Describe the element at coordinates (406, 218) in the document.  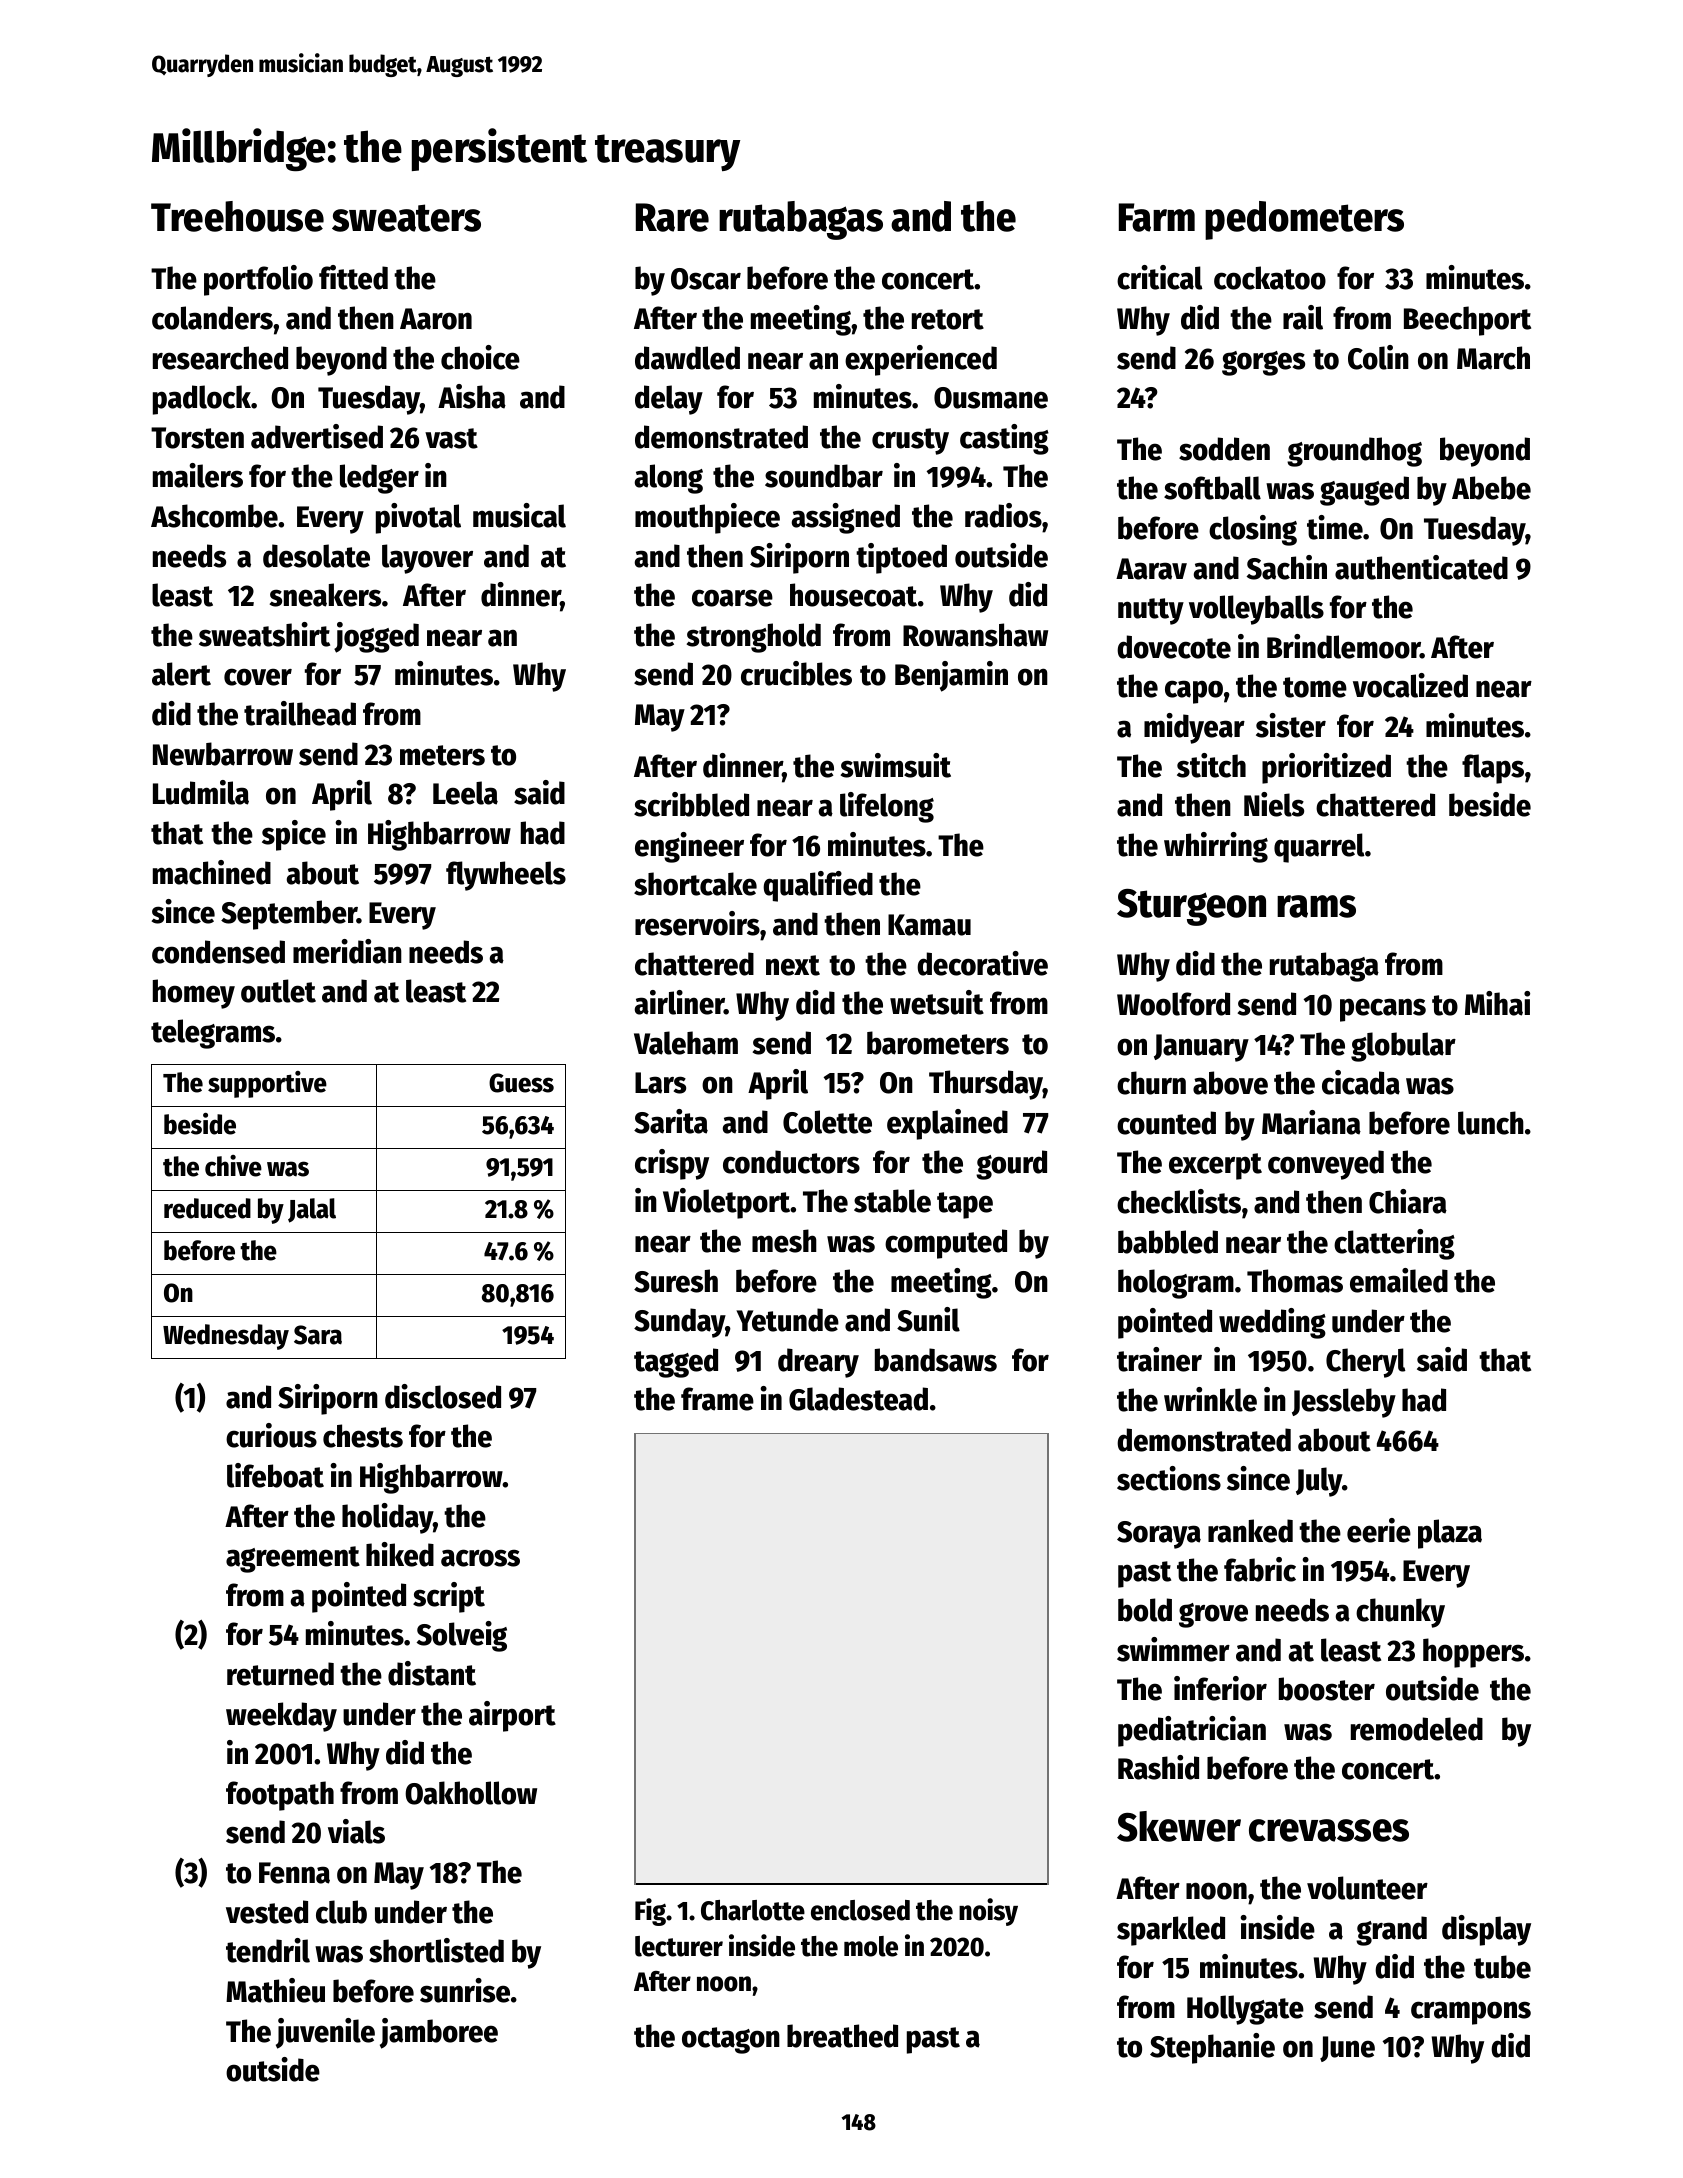
I see `sweaters` at that location.
